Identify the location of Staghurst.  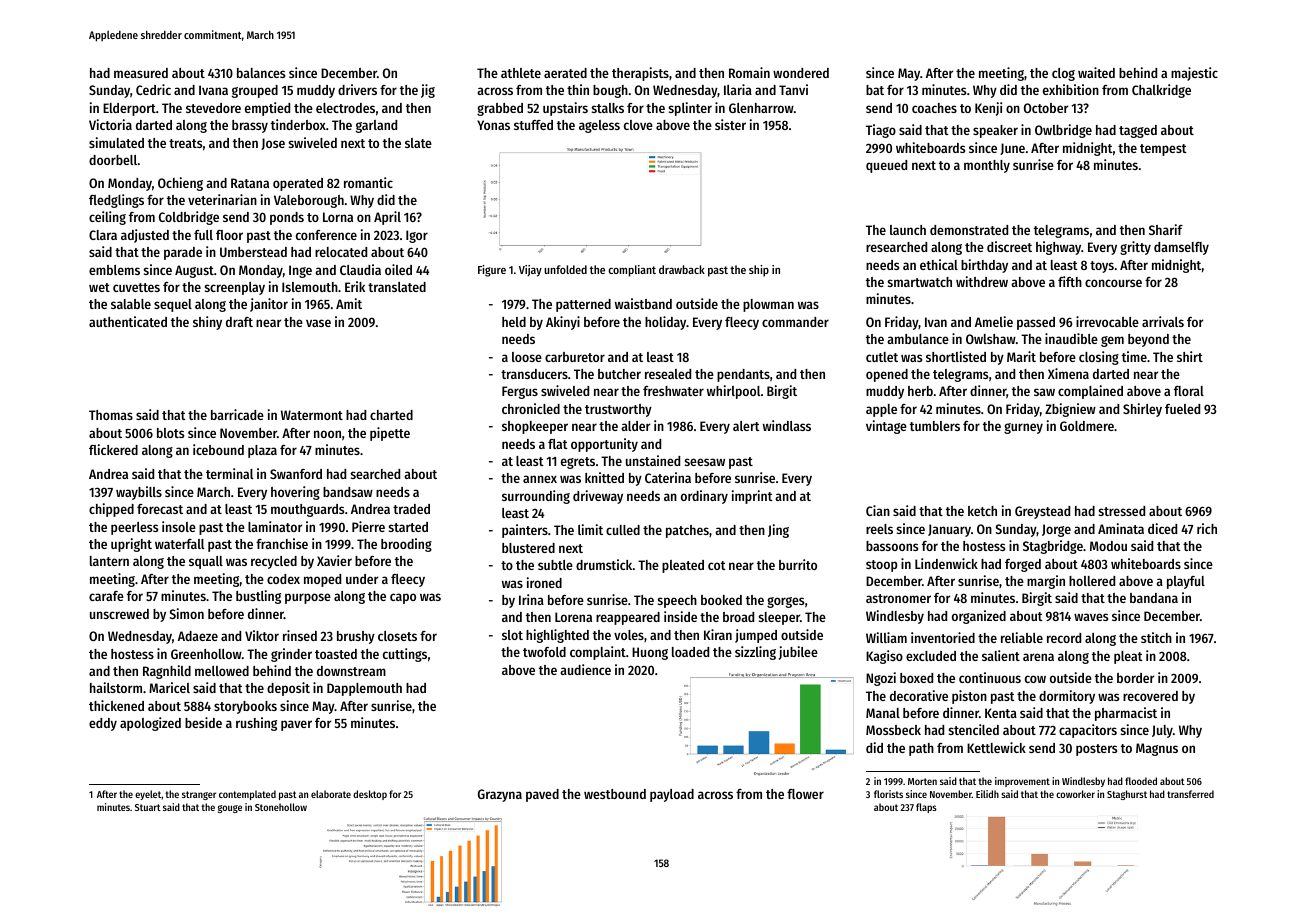
(1127, 795).
